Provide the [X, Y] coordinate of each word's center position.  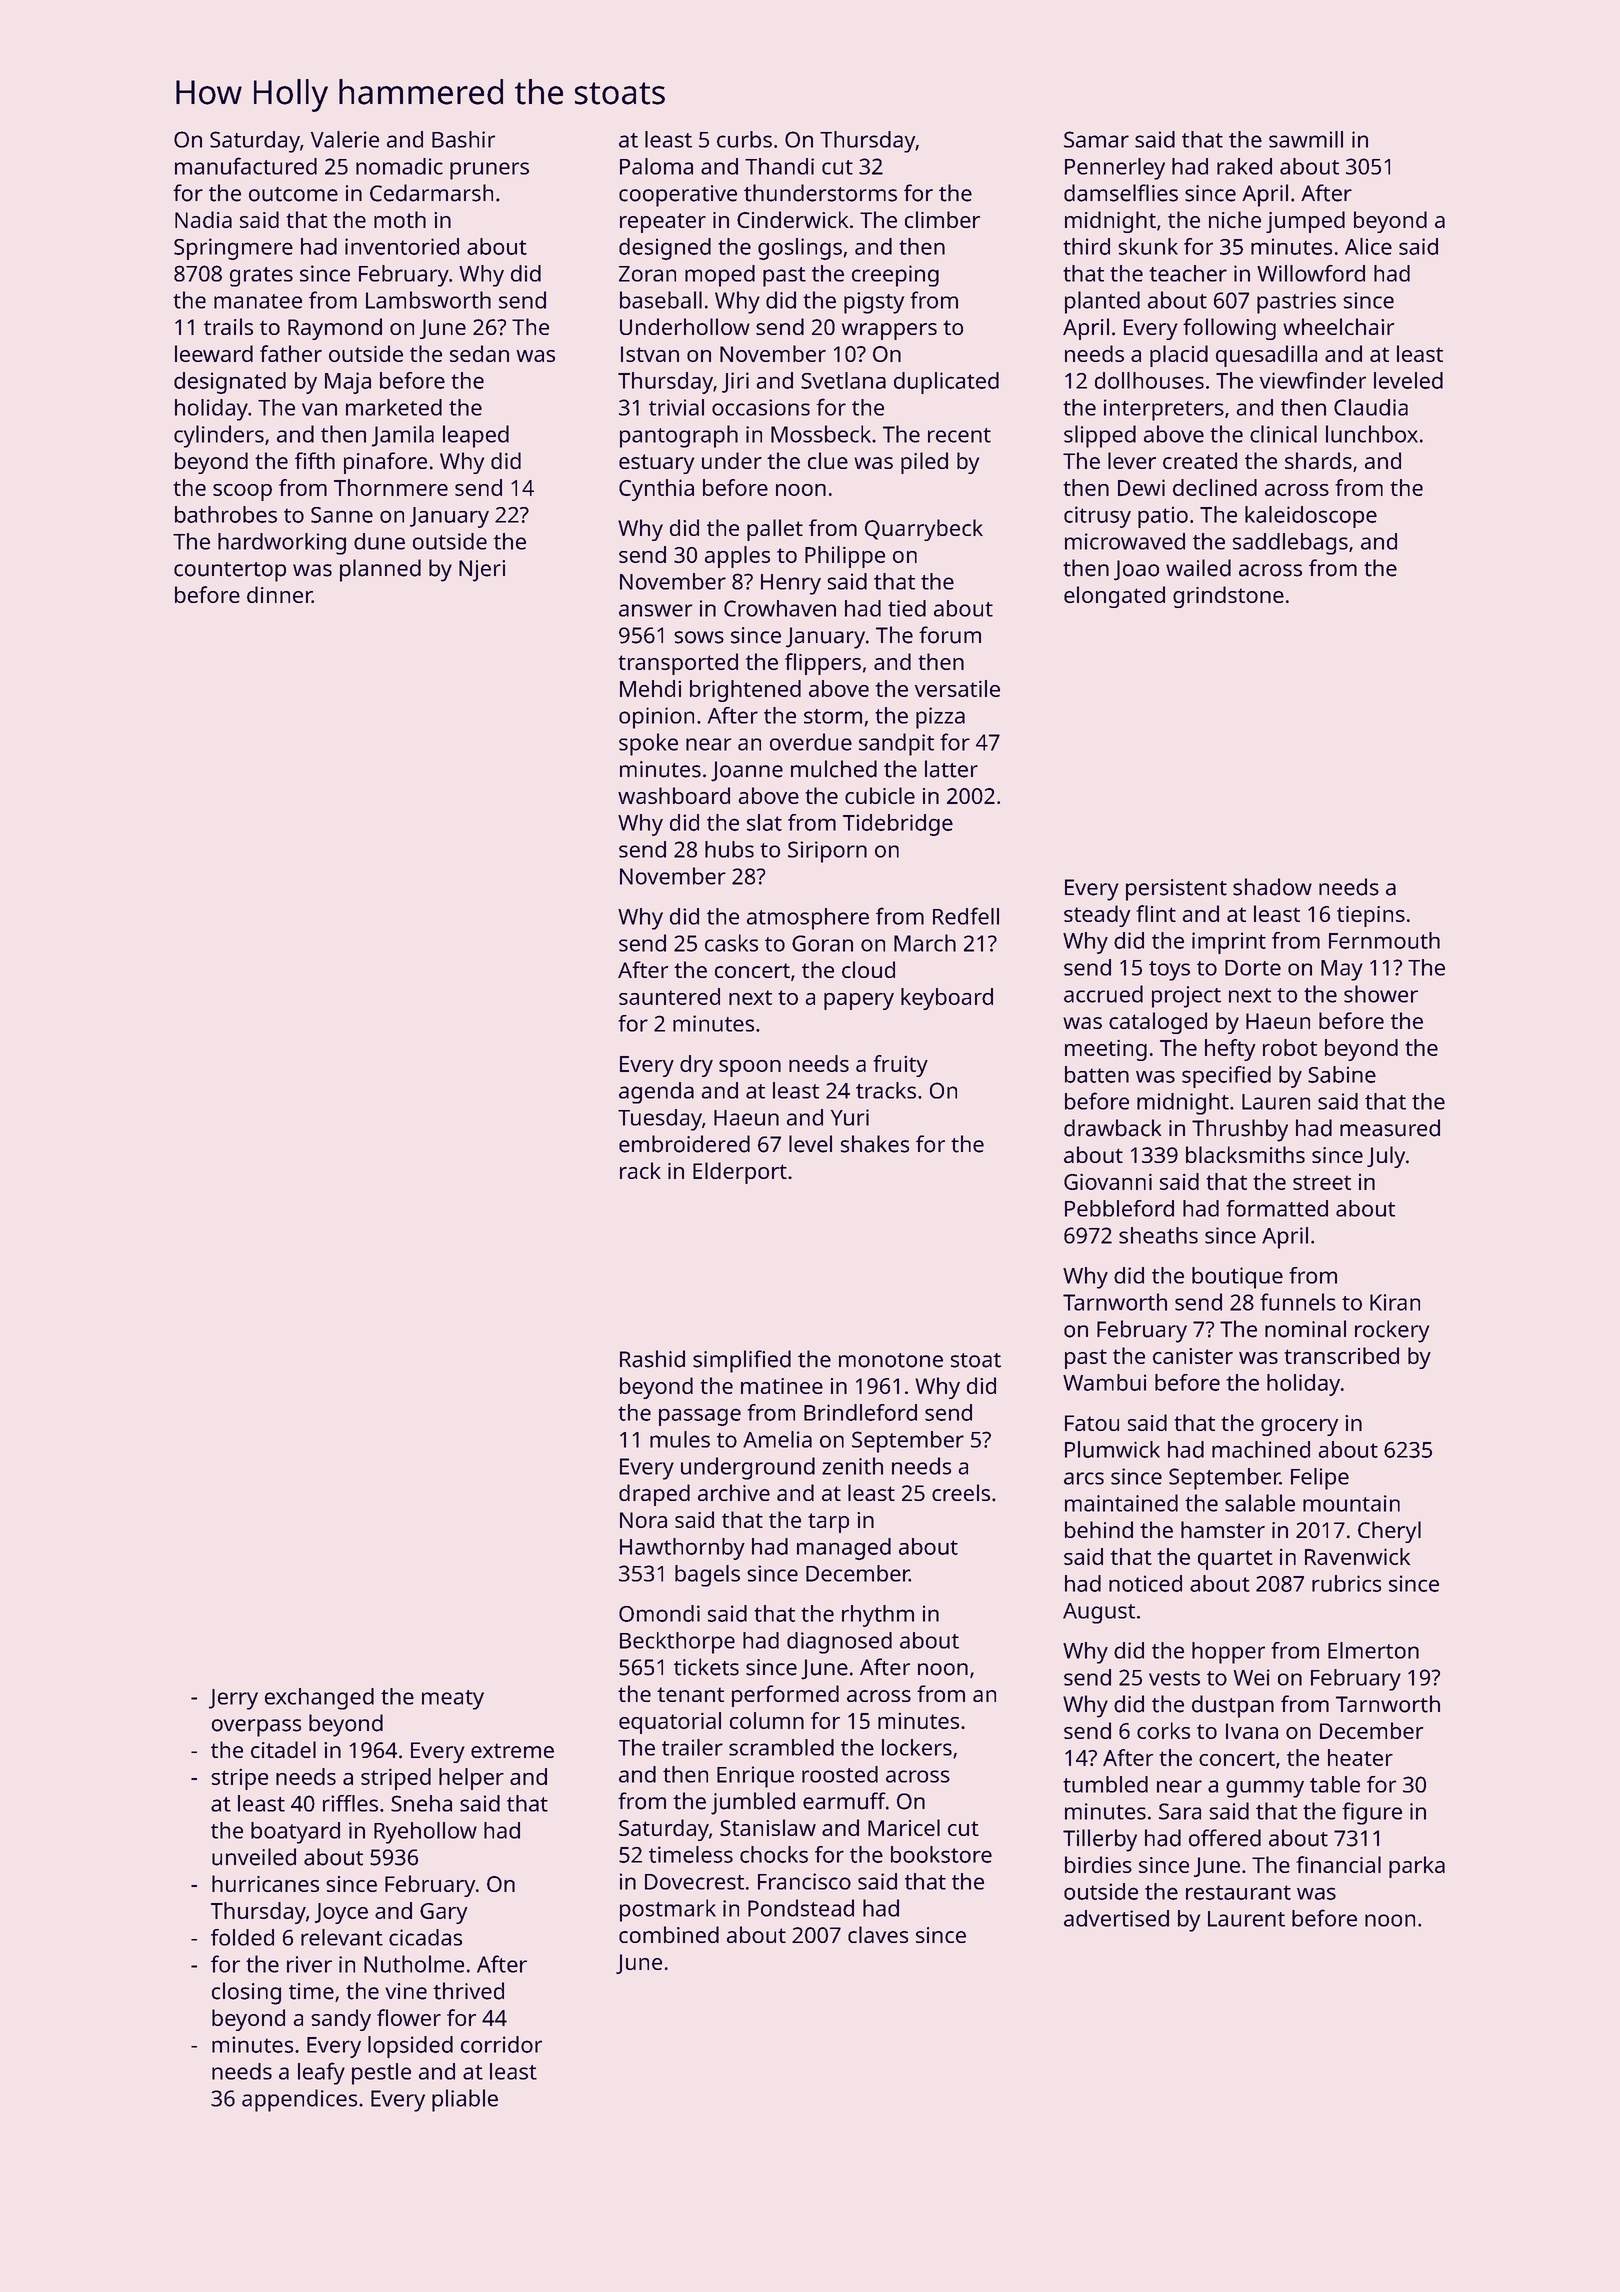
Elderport [740, 1173]
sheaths [1158, 1235]
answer [655, 610]
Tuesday [660, 1120]
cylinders [219, 436]
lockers [917, 1747]
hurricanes [265, 1883]
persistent [1176, 890]
